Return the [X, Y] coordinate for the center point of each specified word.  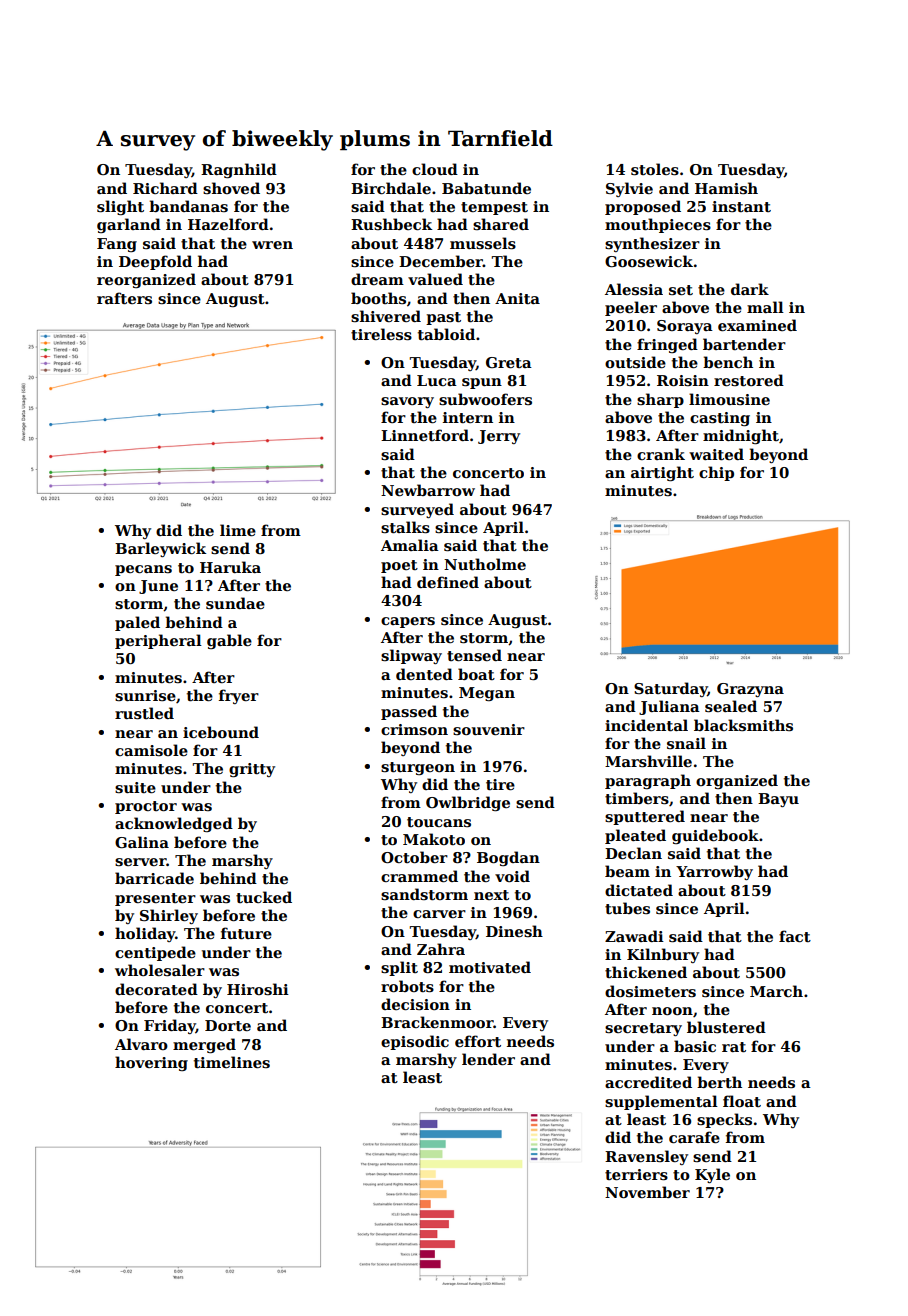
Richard [165, 188]
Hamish [726, 188]
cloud [435, 169]
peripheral [158, 641]
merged [204, 1045]
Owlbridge [468, 803]
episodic [415, 1042]
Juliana [669, 707]
